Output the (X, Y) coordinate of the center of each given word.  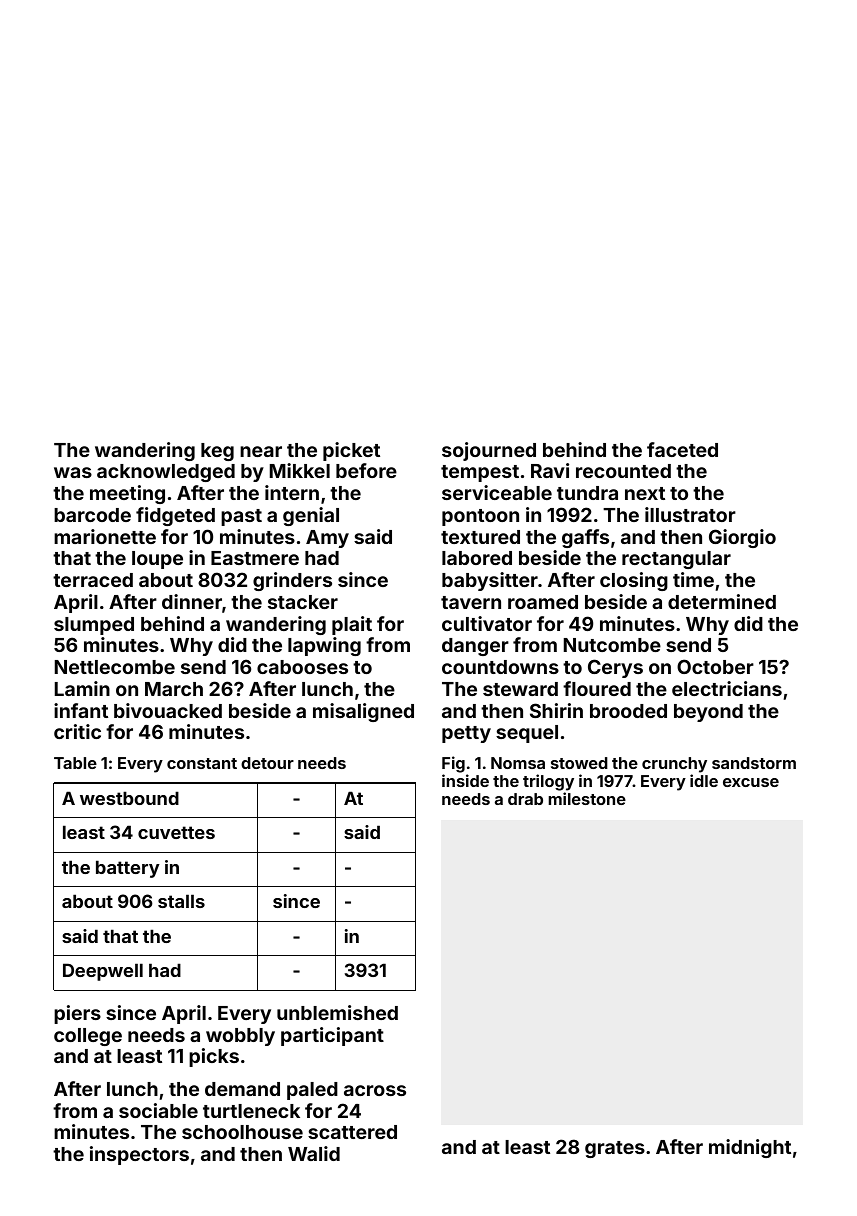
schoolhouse (242, 1132)
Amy (327, 539)
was (73, 472)
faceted (682, 449)
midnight (750, 1148)
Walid (314, 1153)
